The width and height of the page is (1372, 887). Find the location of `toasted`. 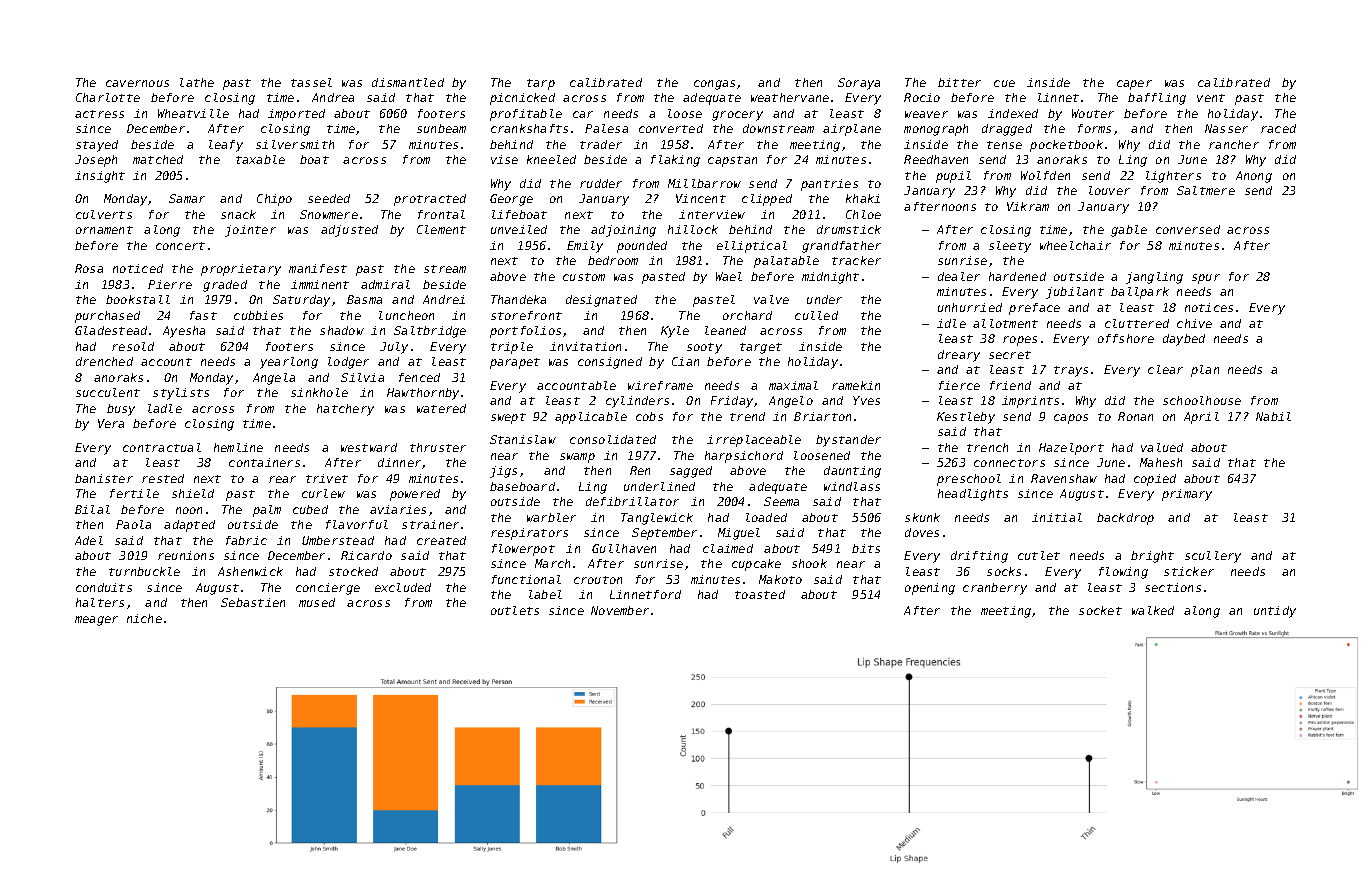

toasted is located at coordinates (760, 594).
